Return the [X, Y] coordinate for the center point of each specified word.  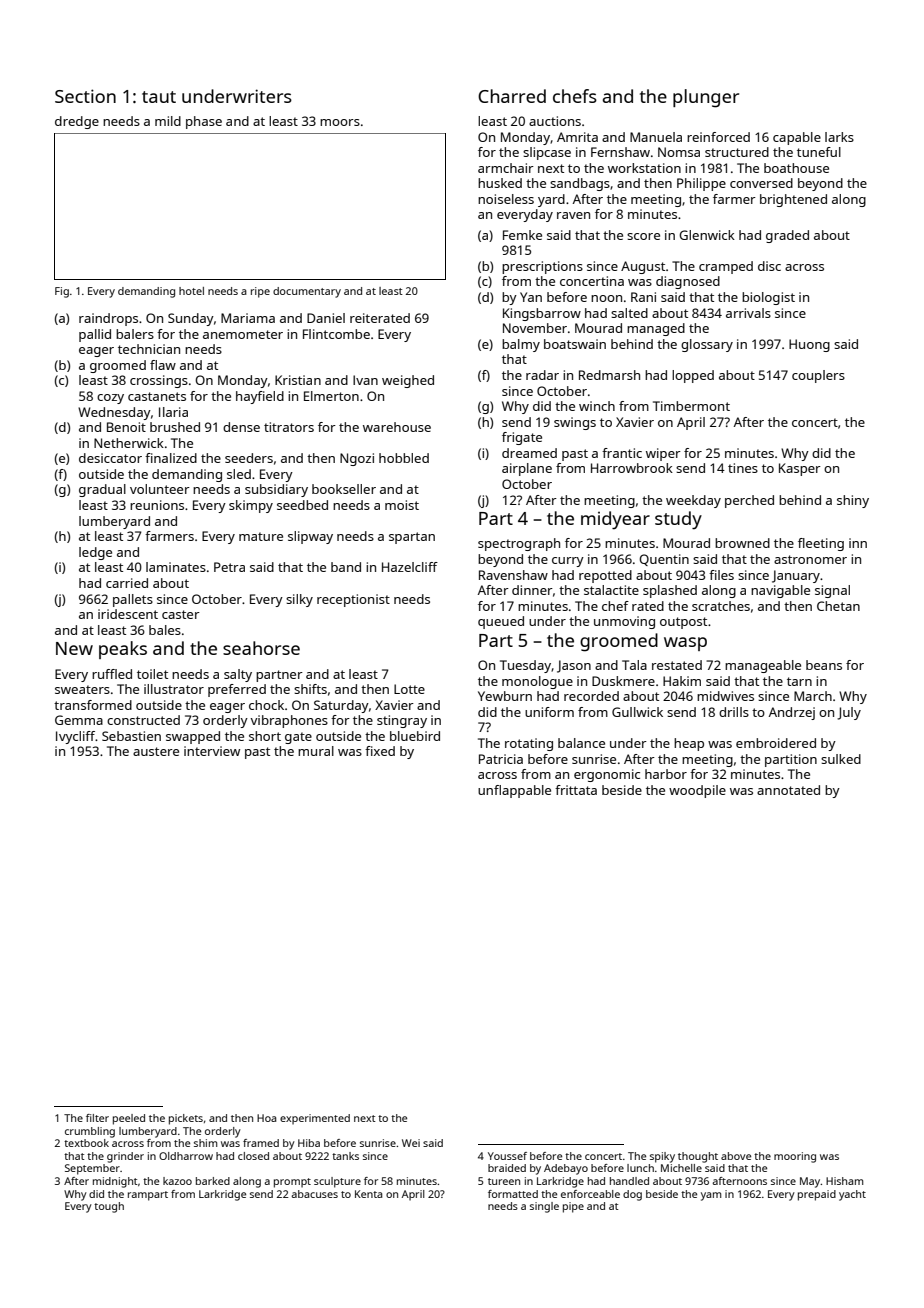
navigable [780, 591]
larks [839, 137]
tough [109, 1207]
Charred [512, 96]
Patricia [501, 759]
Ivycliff [75, 737]
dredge [77, 122]
